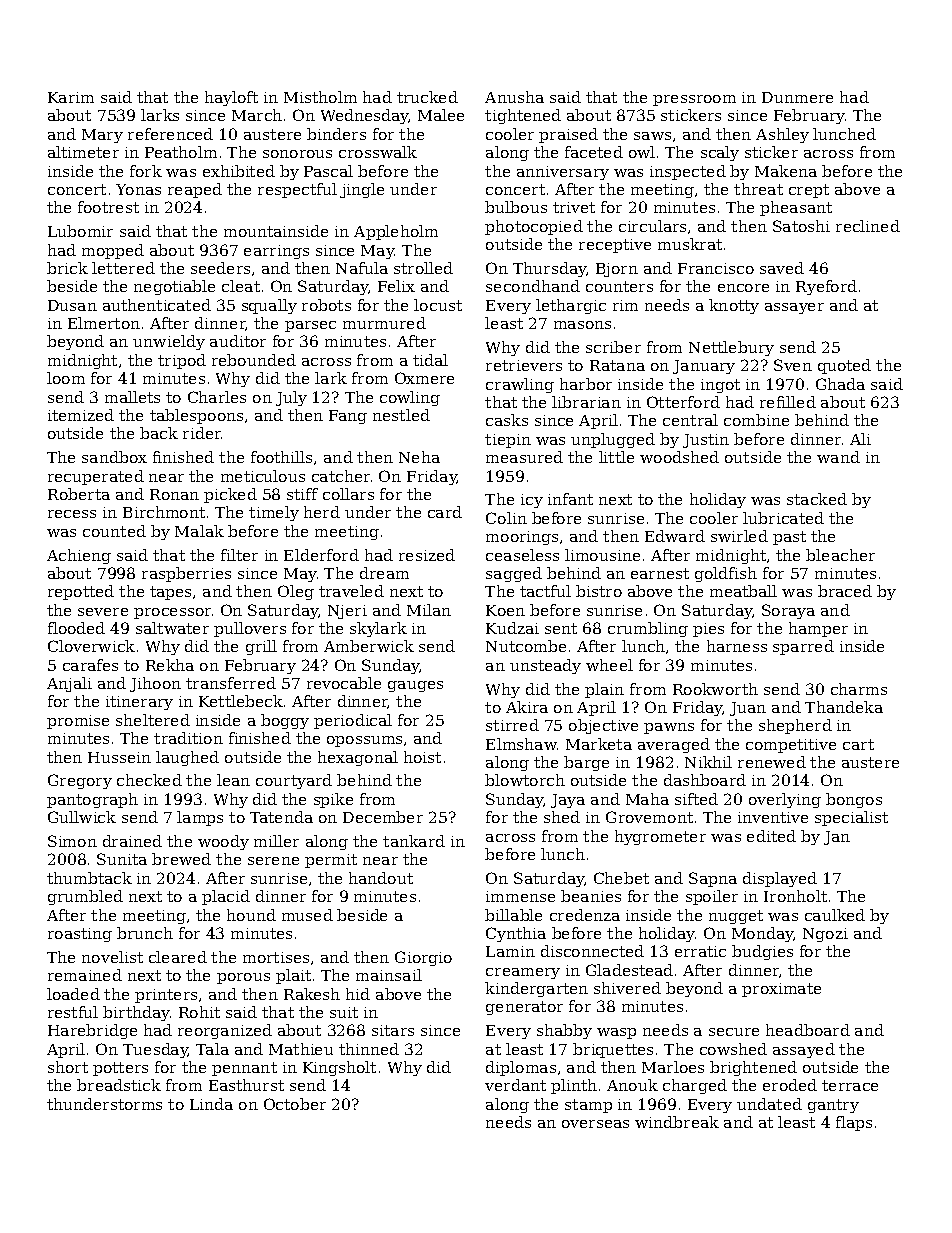 This screenshot has height=1233, width=952. Describe the element at coordinates (441, 115) in the screenshot. I see `Malee` at that location.
